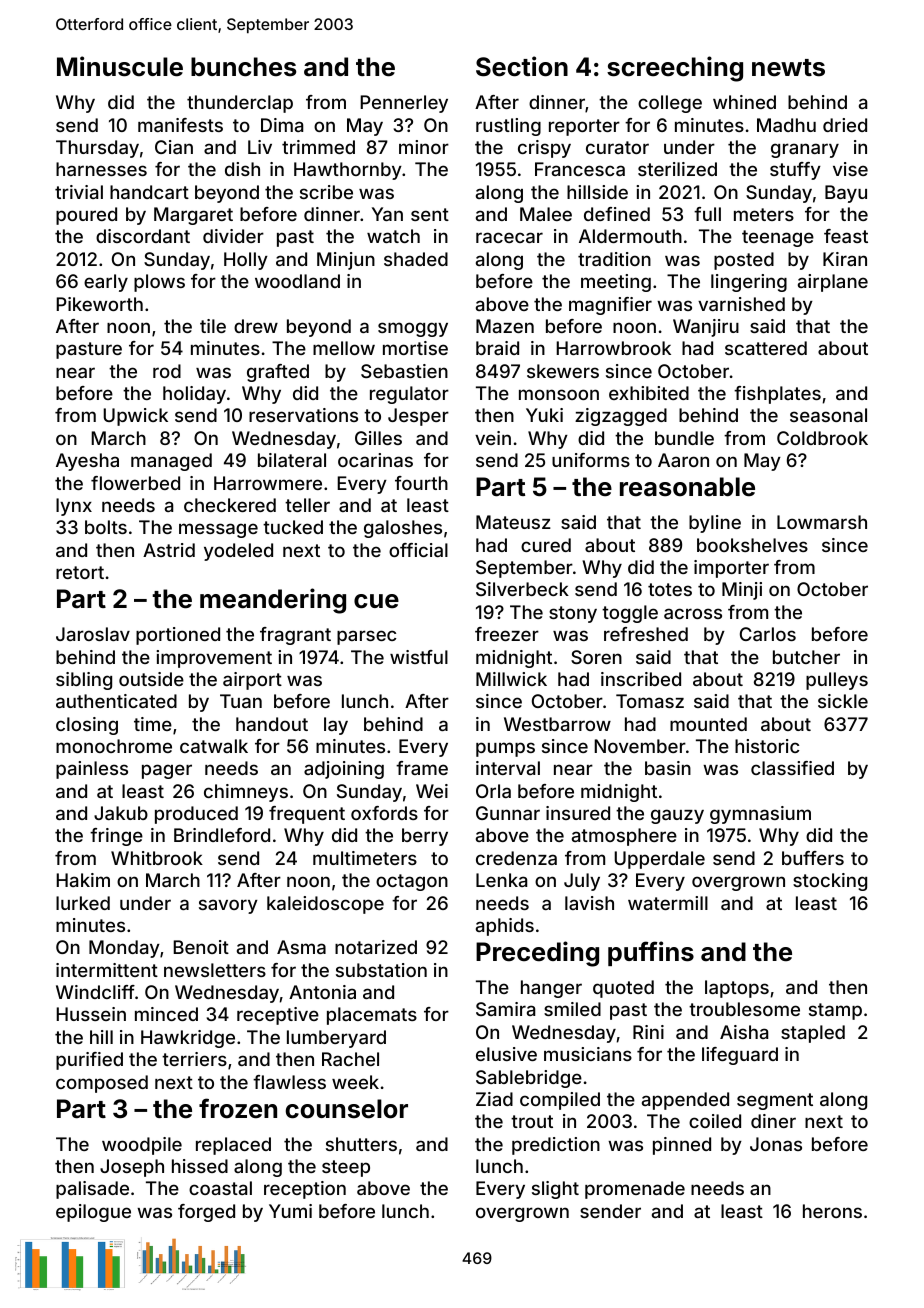 Image resolution: width=924 pixels, height=1308 pixels. I want to click on Section, so click(522, 66).
